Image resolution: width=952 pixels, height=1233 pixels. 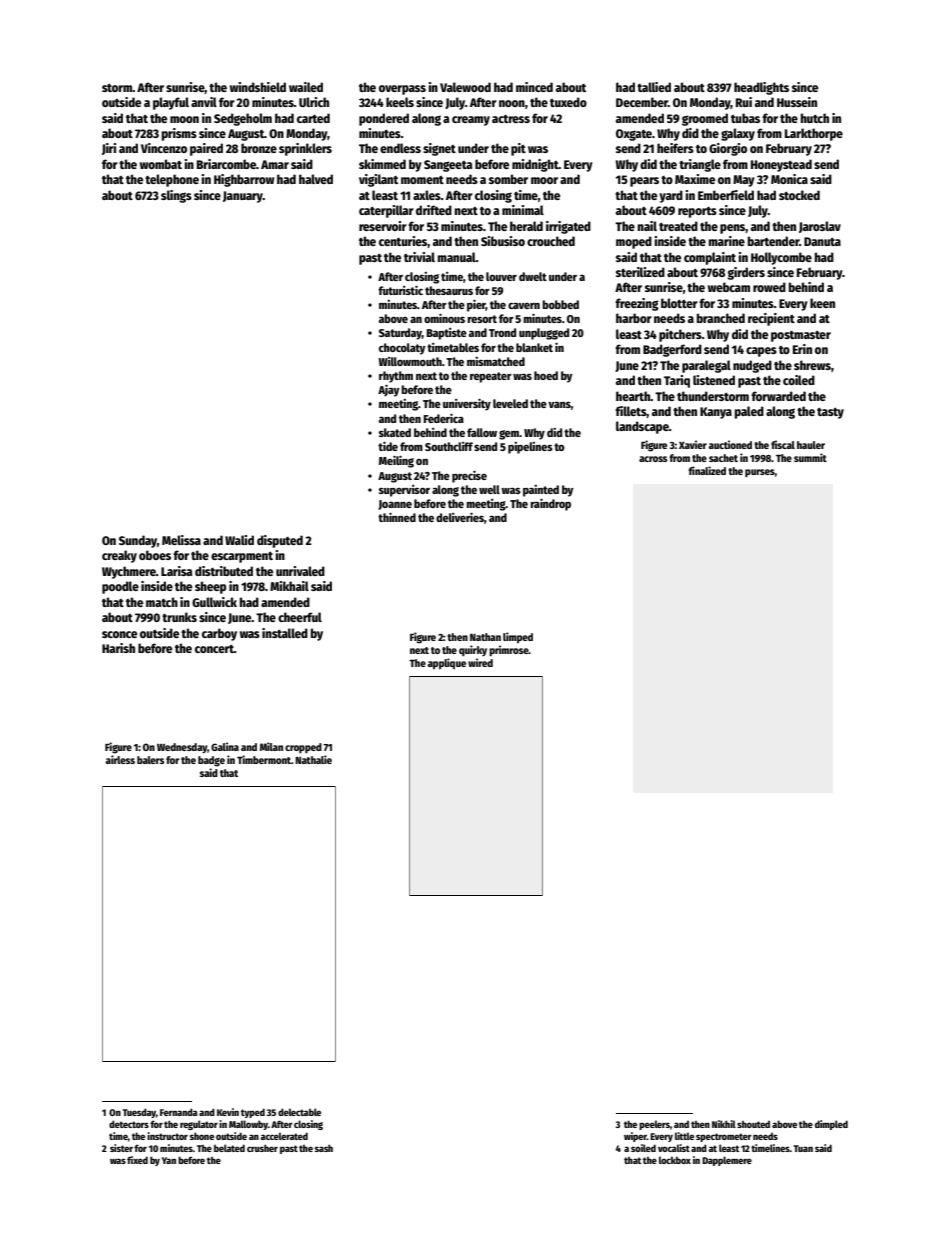 I want to click on sash, so click(x=324, y=1148).
